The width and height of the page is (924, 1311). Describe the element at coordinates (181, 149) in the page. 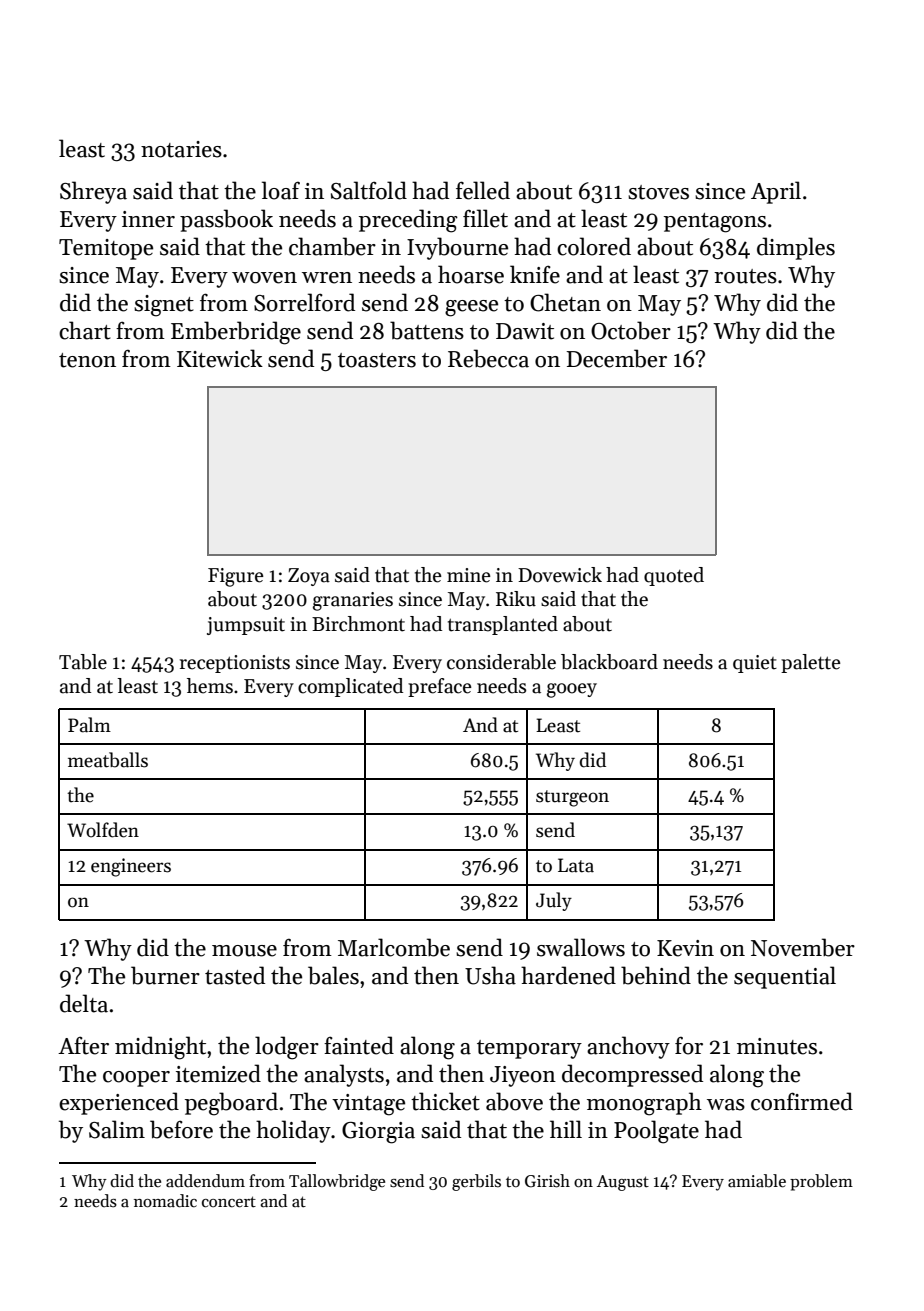

I see `notaries` at that location.
